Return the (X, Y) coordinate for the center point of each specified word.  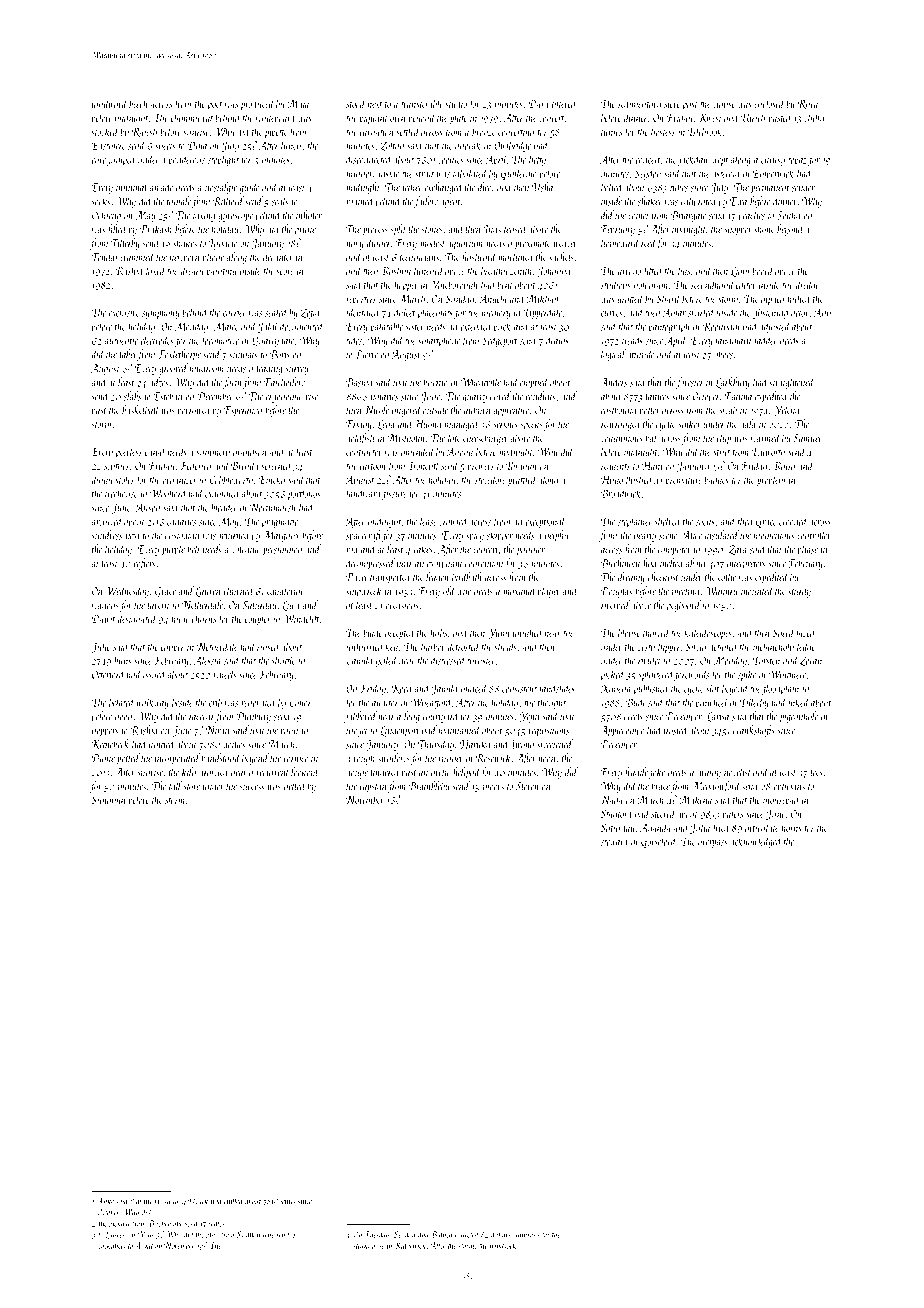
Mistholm (406, 438)
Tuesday (377, 1235)
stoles (124, 479)
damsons (527, 1234)
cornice (296, 759)
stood (356, 103)
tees (816, 773)
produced (257, 105)
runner (451, 759)
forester (690, 383)
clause (724, 103)
